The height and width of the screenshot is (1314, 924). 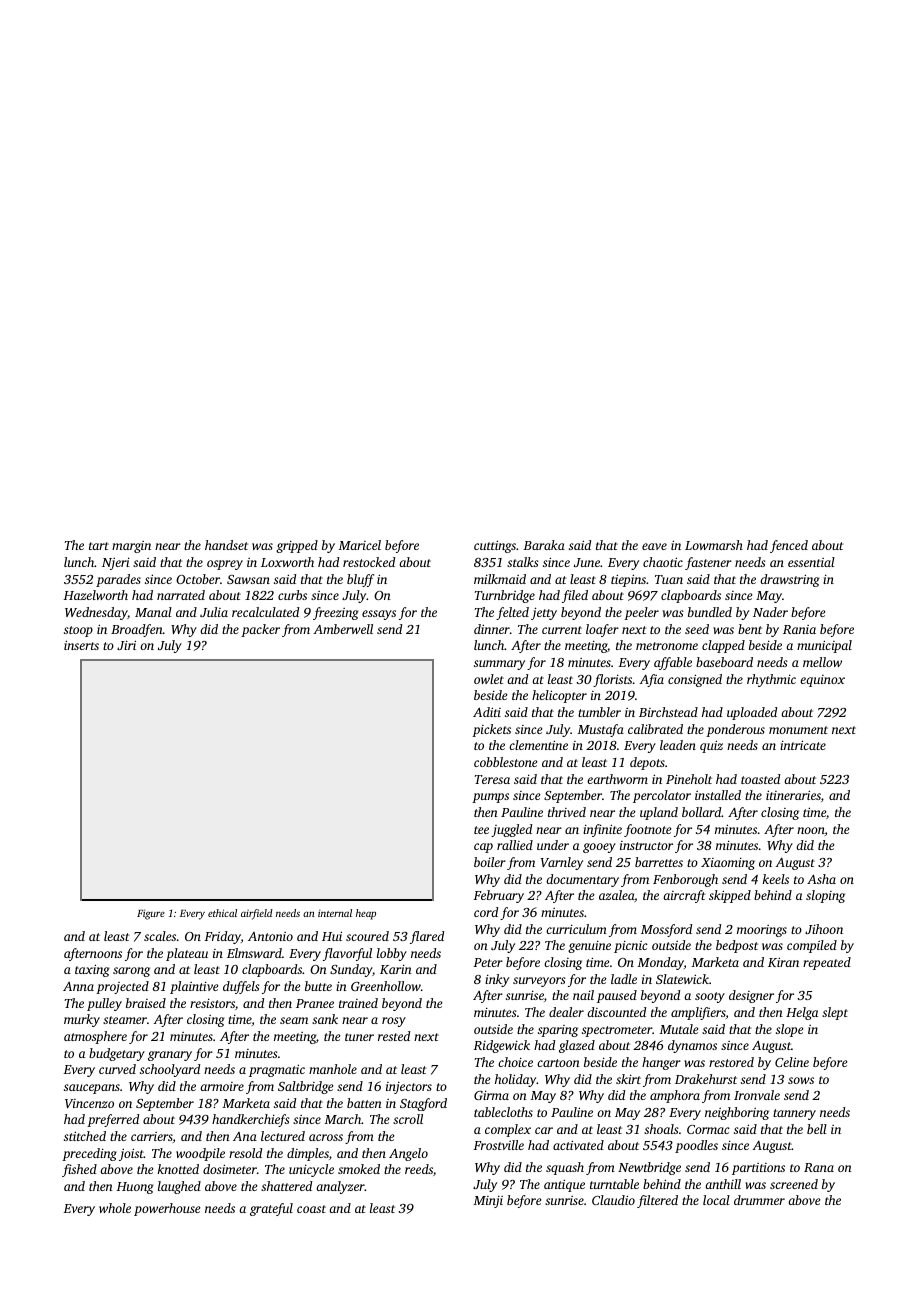 I want to click on footnote, so click(x=648, y=830).
